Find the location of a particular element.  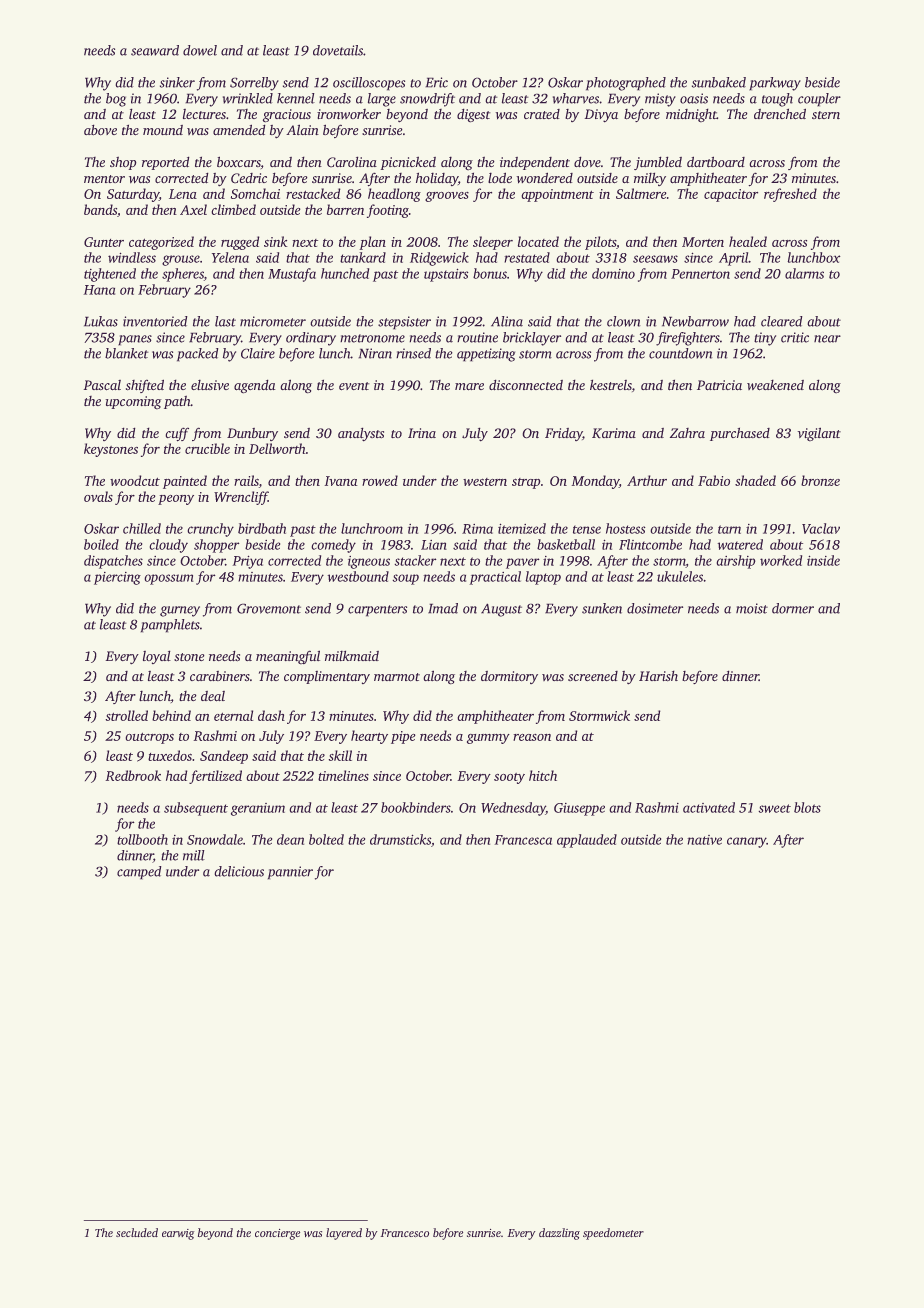

speedometer is located at coordinates (613, 1234).
